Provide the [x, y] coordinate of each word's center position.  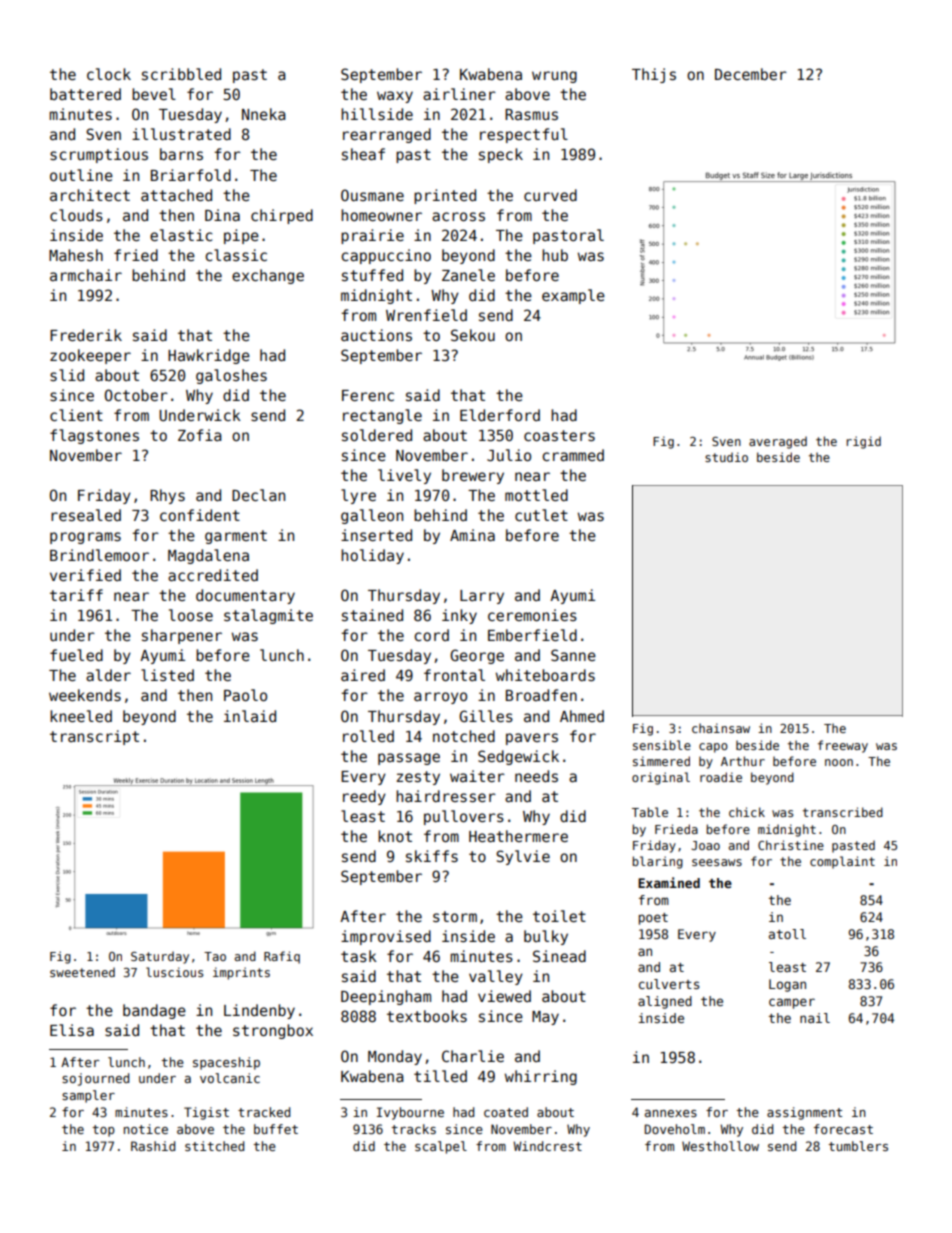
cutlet [541, 515]
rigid [863, 442]
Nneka [264, 114]
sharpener [182, 636]
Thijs [654, 75]
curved [550, 195]
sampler [88, 1096]
